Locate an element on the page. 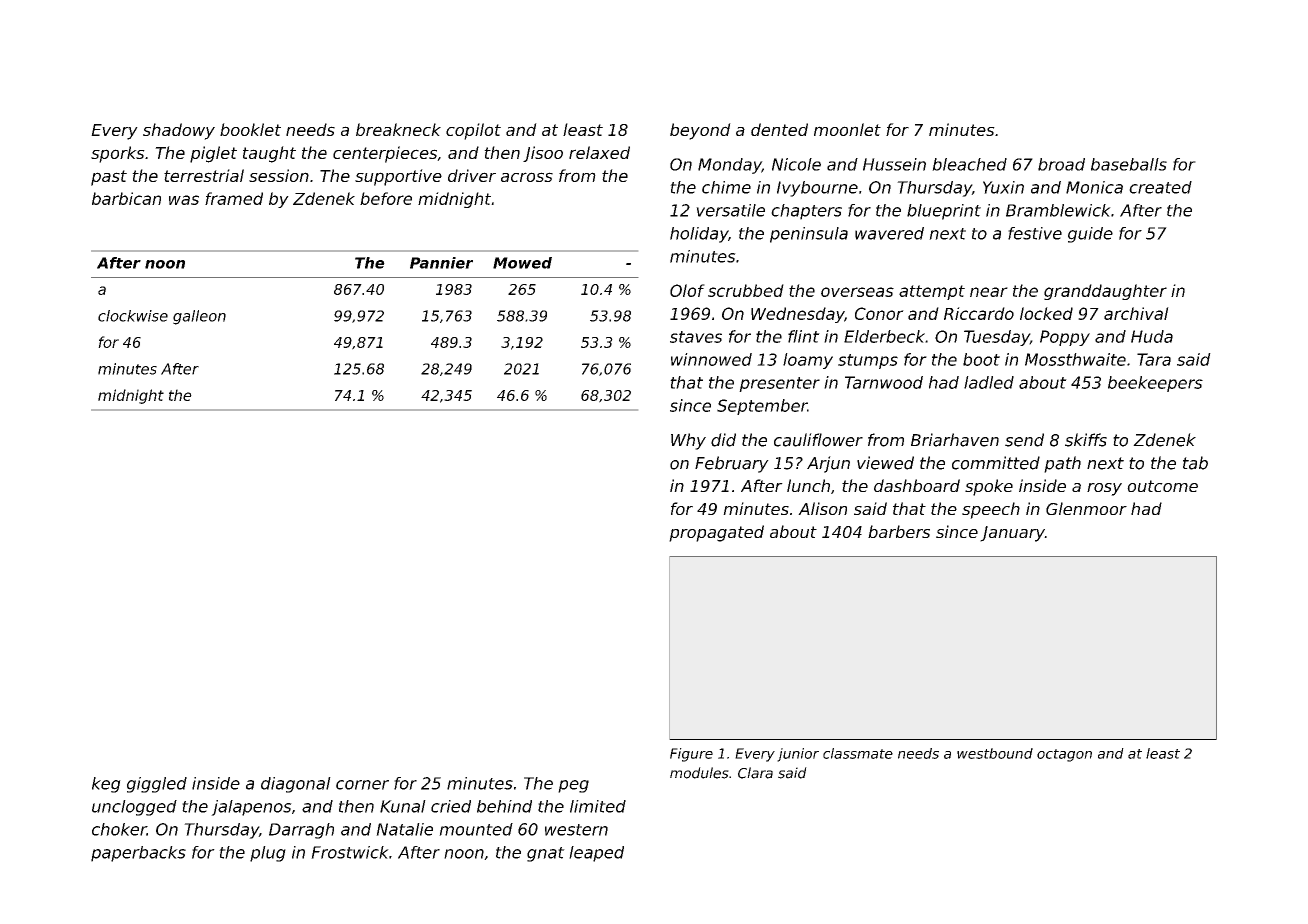  January is located at coordinates (1012, 534).
